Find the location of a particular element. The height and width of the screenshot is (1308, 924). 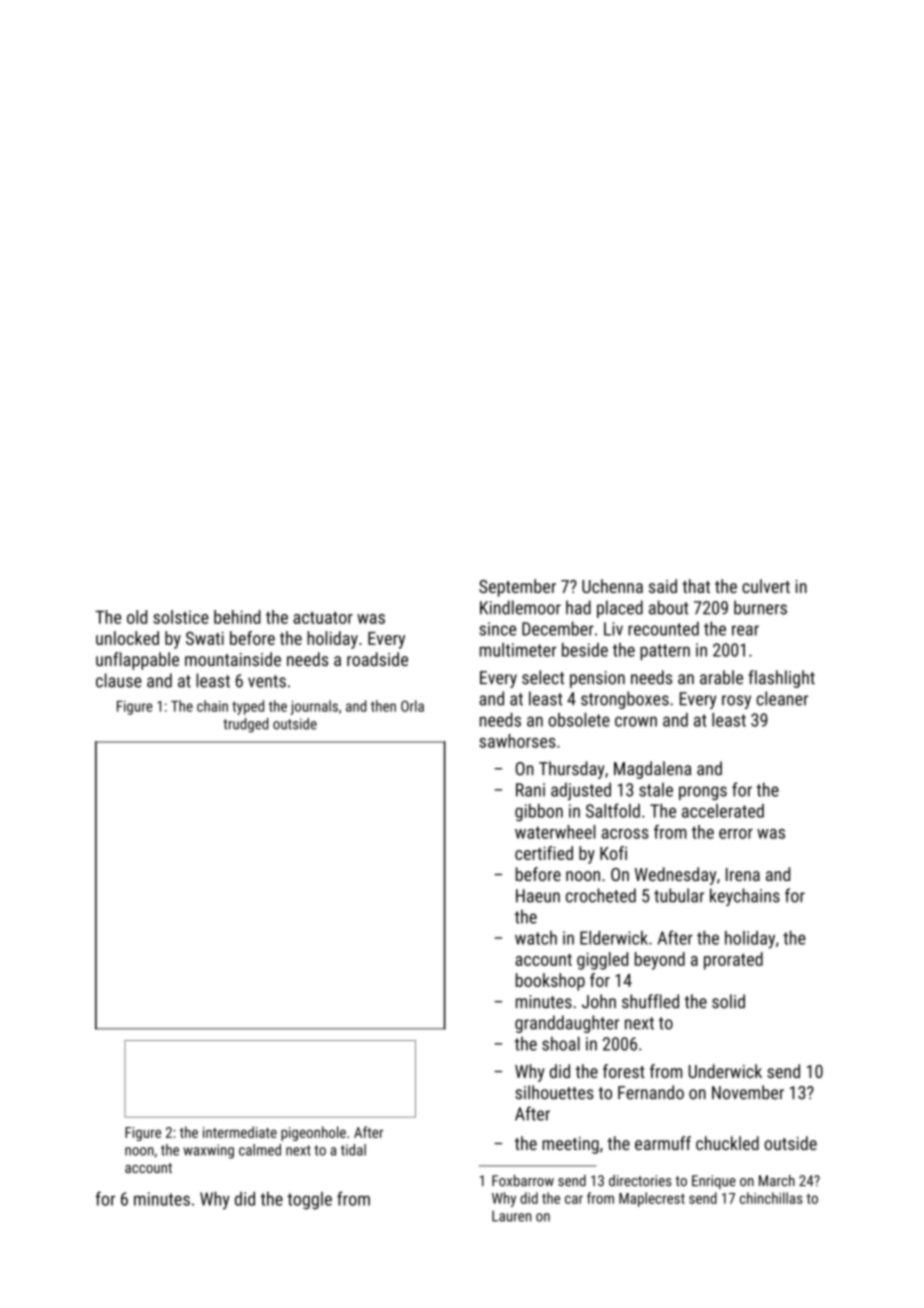

error is located at coordinates (736, 834).
